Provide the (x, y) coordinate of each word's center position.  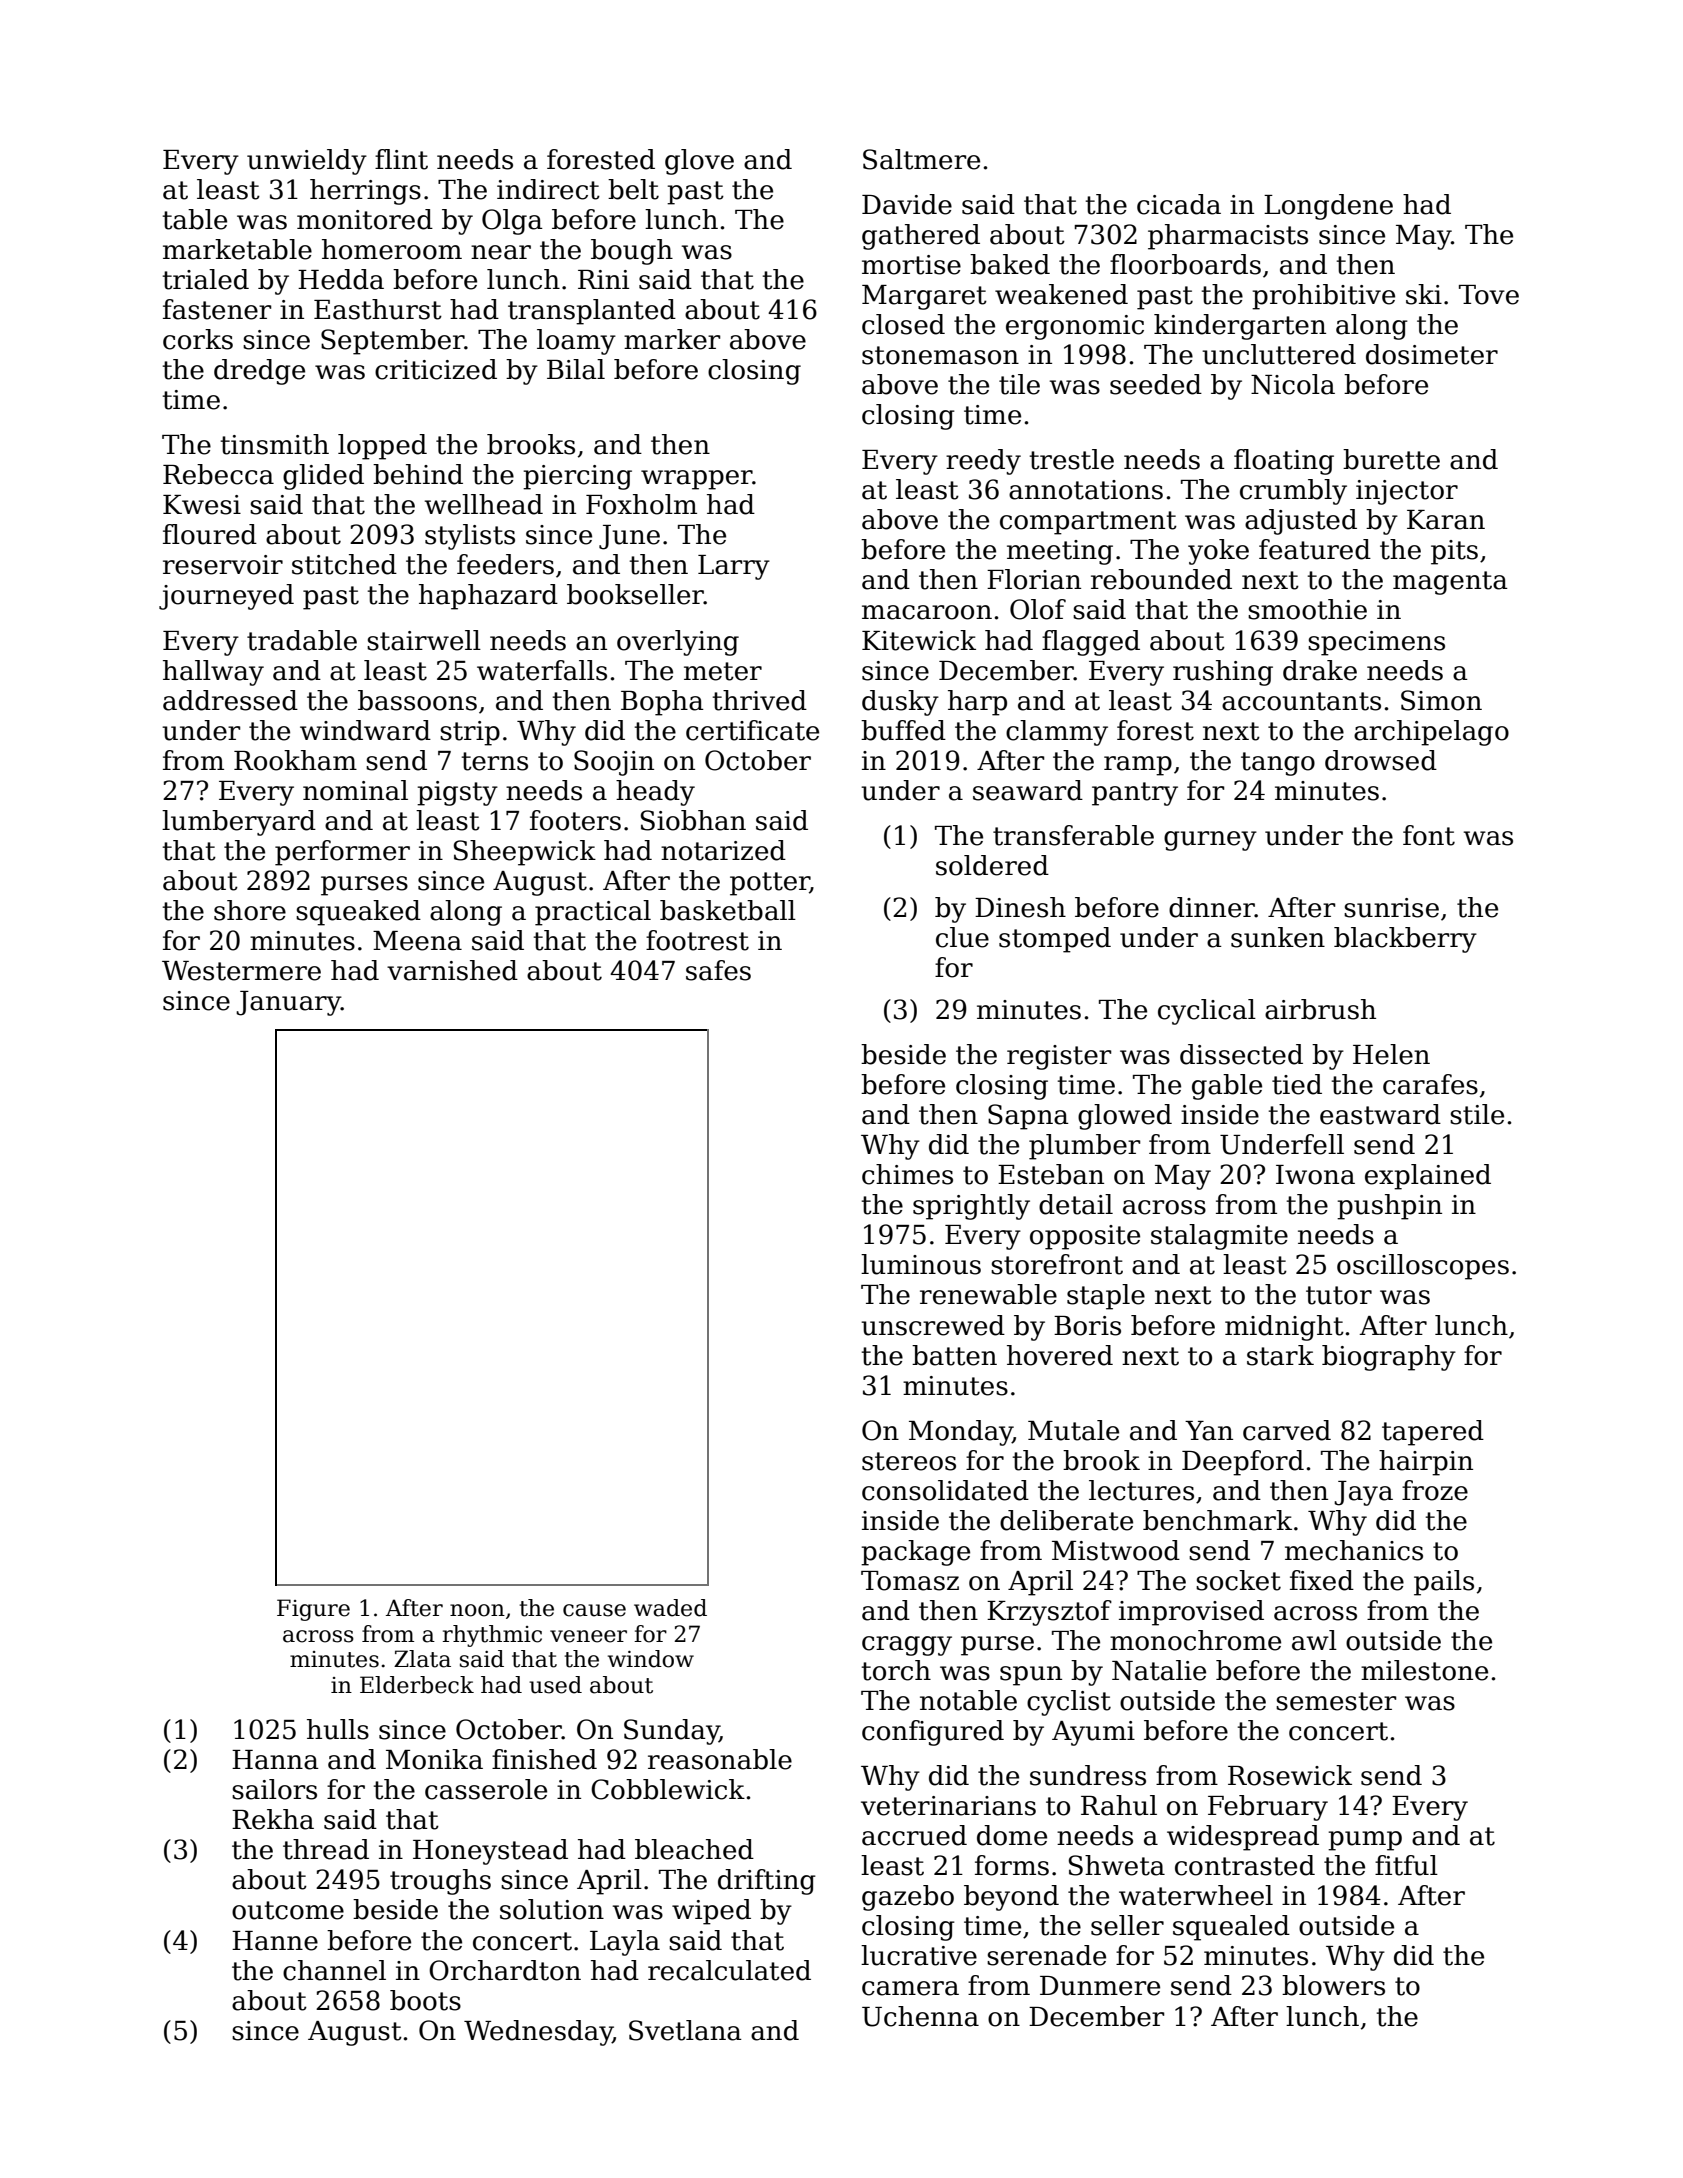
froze (1435, 1490)
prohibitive (1323, 297)
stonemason (940, 355)
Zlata (422, 1659)
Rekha (273, 1819)
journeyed (226, 597)
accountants (1301, 701)
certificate (752, 730)
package (915, 1553)
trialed (206, 279)
